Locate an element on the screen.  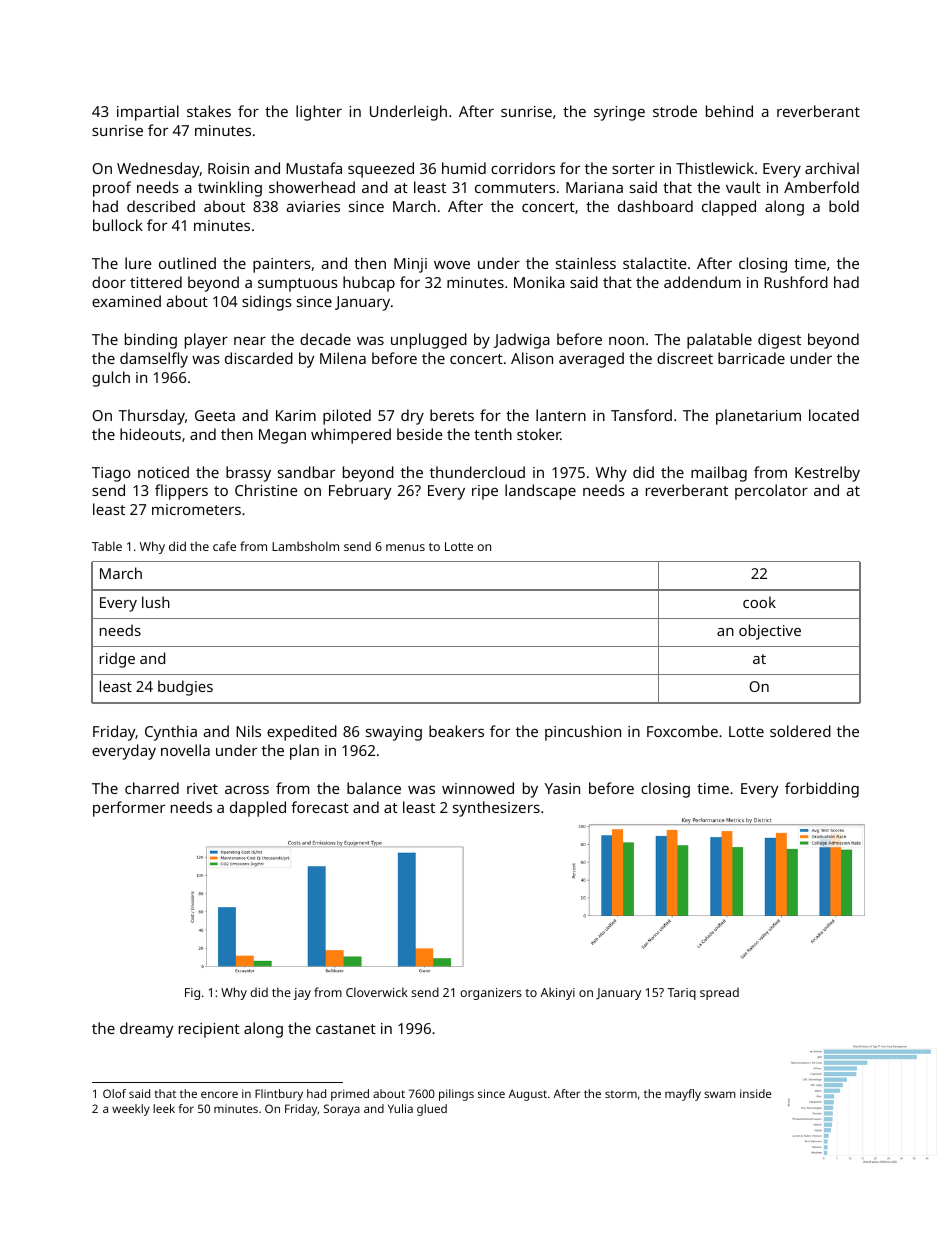
forbidding is located at coordinates (822, 790).
